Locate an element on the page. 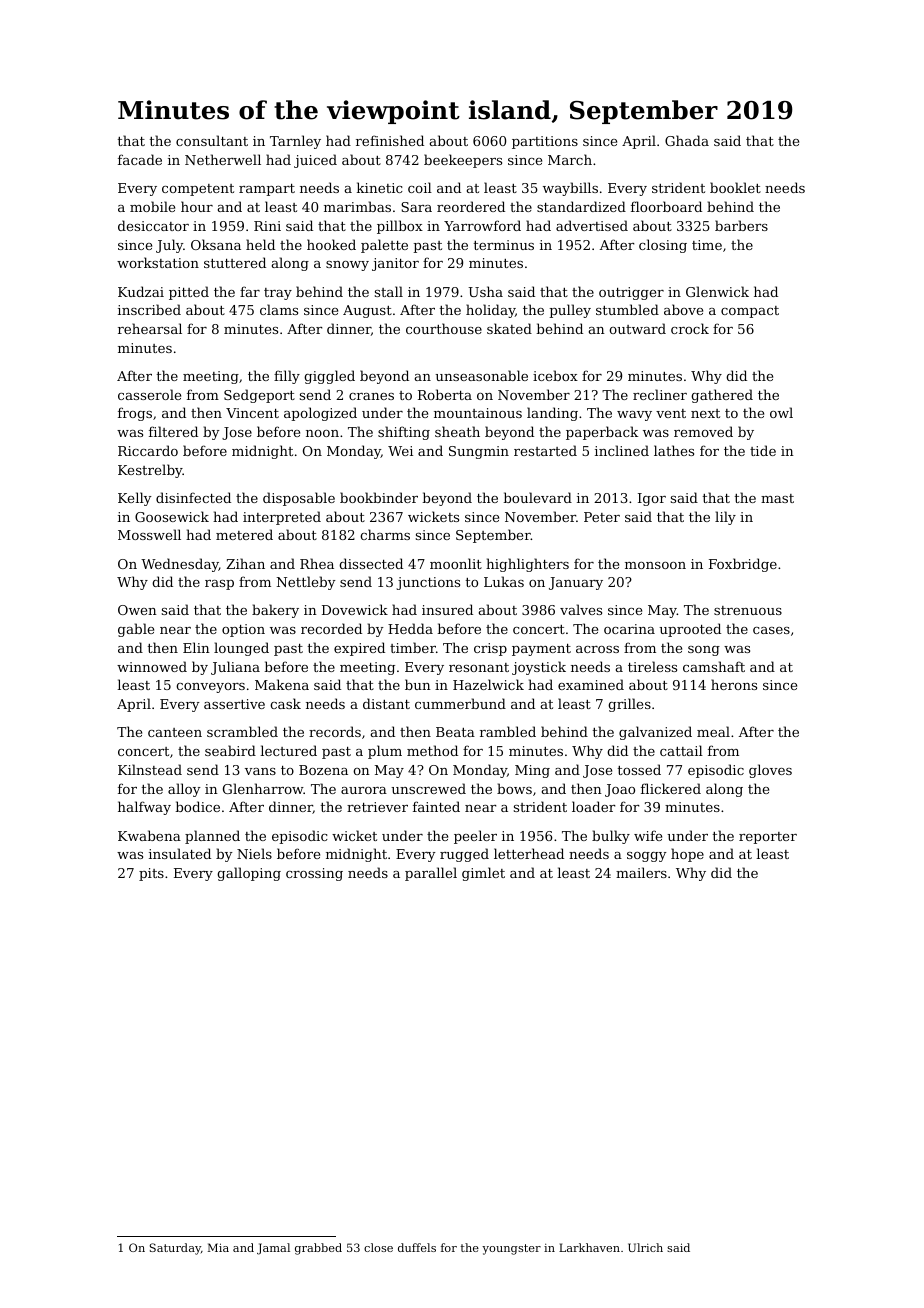  wavy is located at coordinates (634, 416).
